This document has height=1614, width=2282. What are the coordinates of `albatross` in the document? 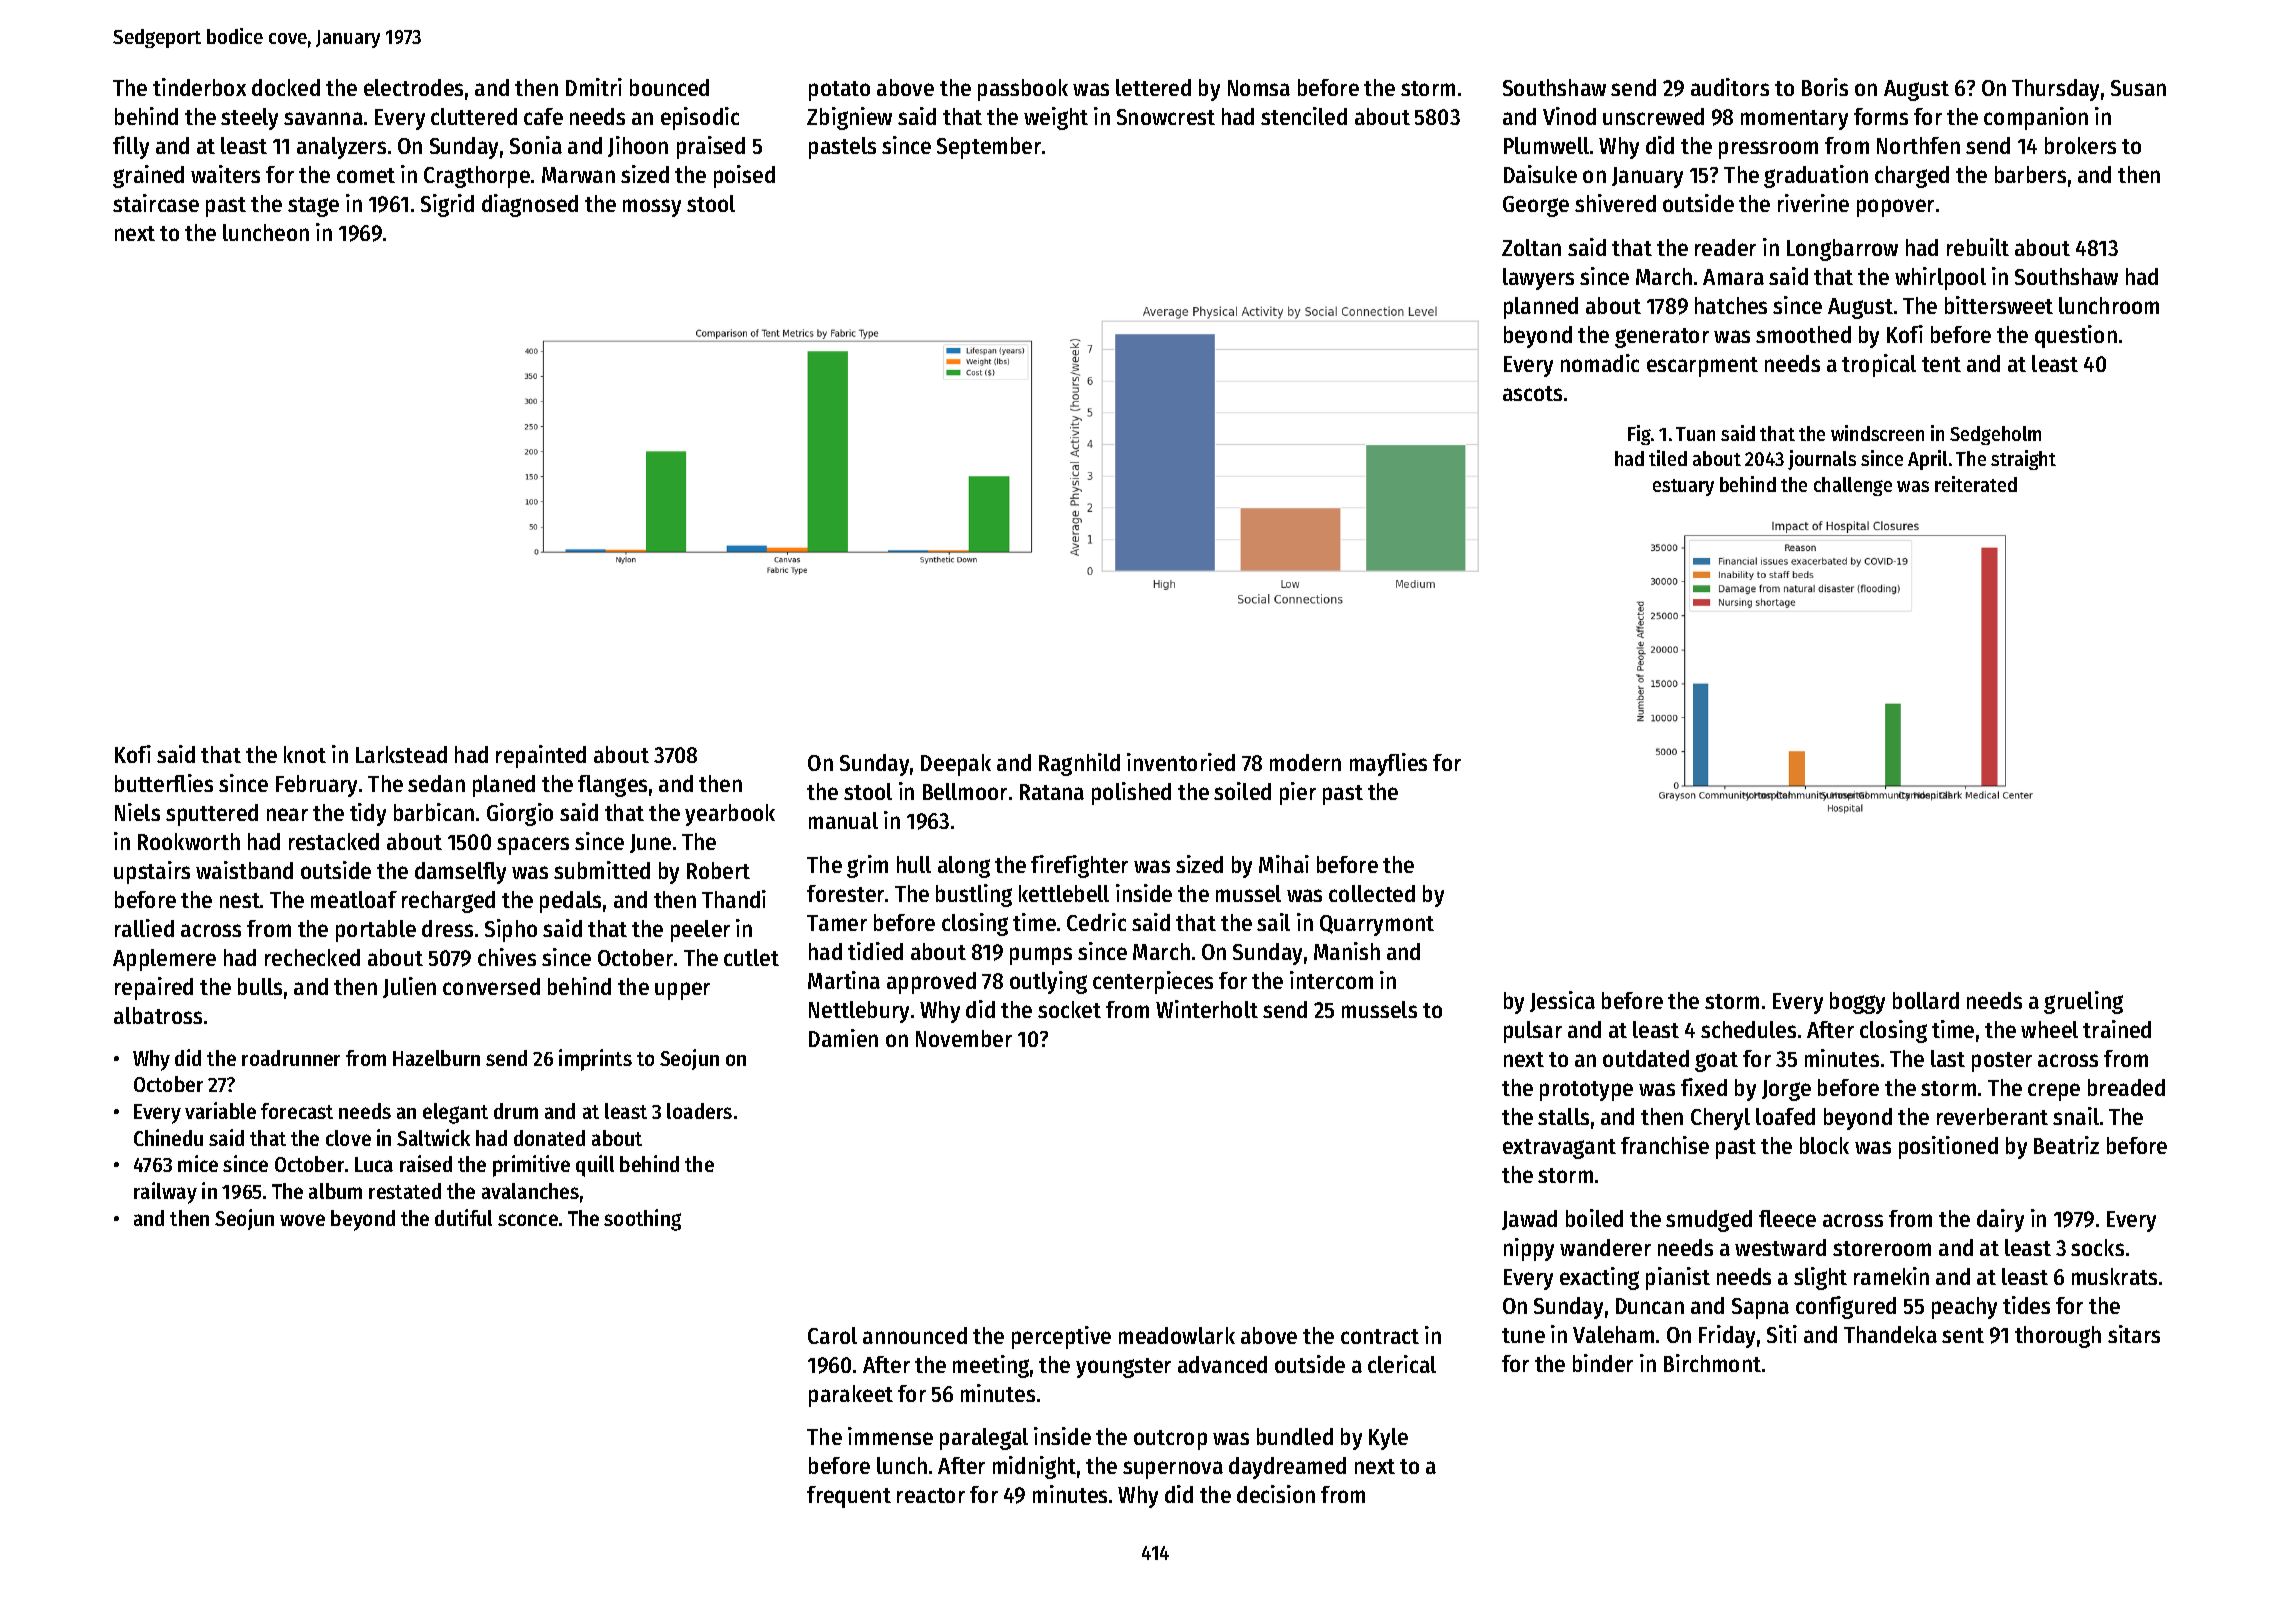 It's located at (158, 1015).
